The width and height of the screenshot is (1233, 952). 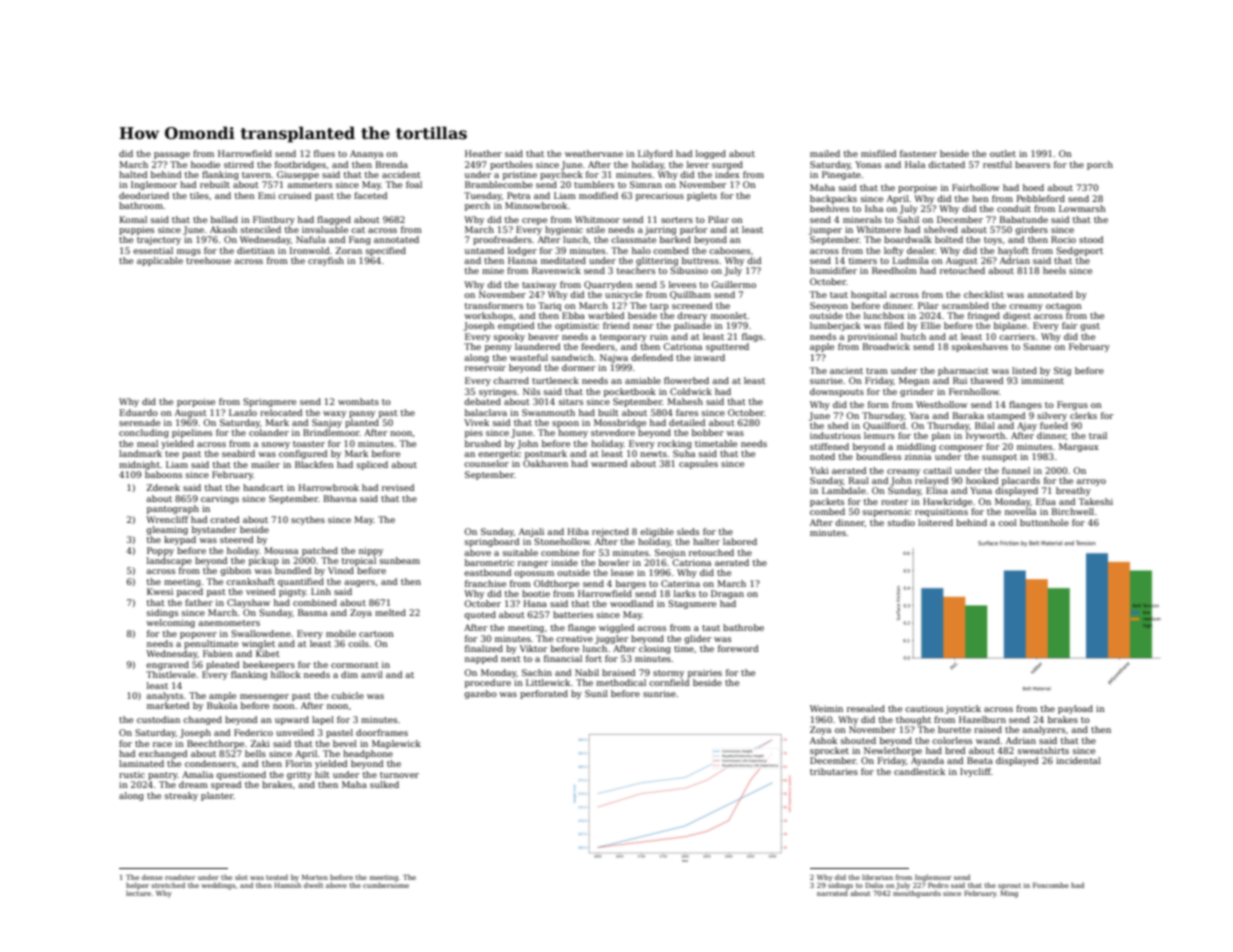 I want to click on Springmere, so click(x=269, y=402).
